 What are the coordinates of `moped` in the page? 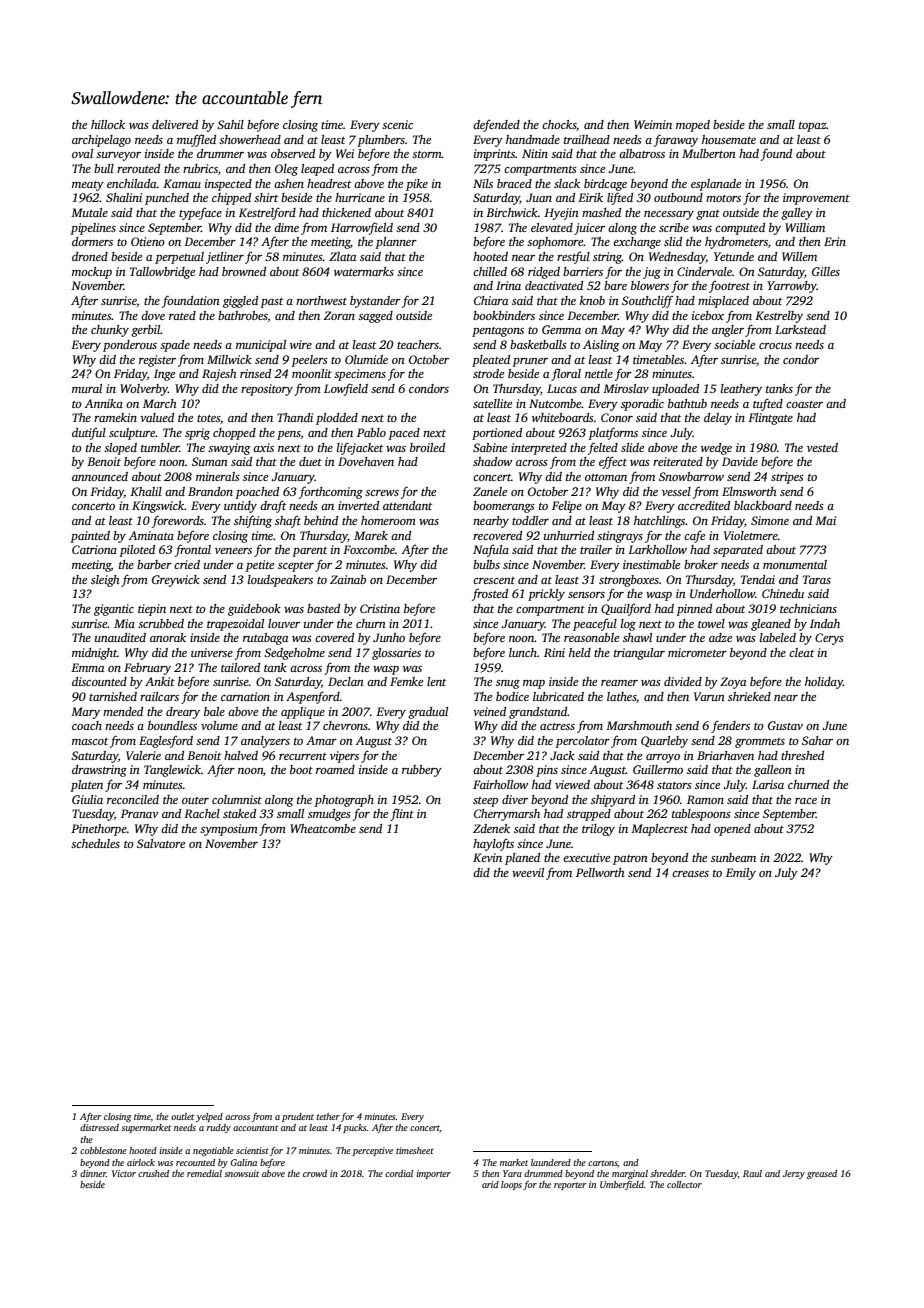 It's located at (693, 126).
